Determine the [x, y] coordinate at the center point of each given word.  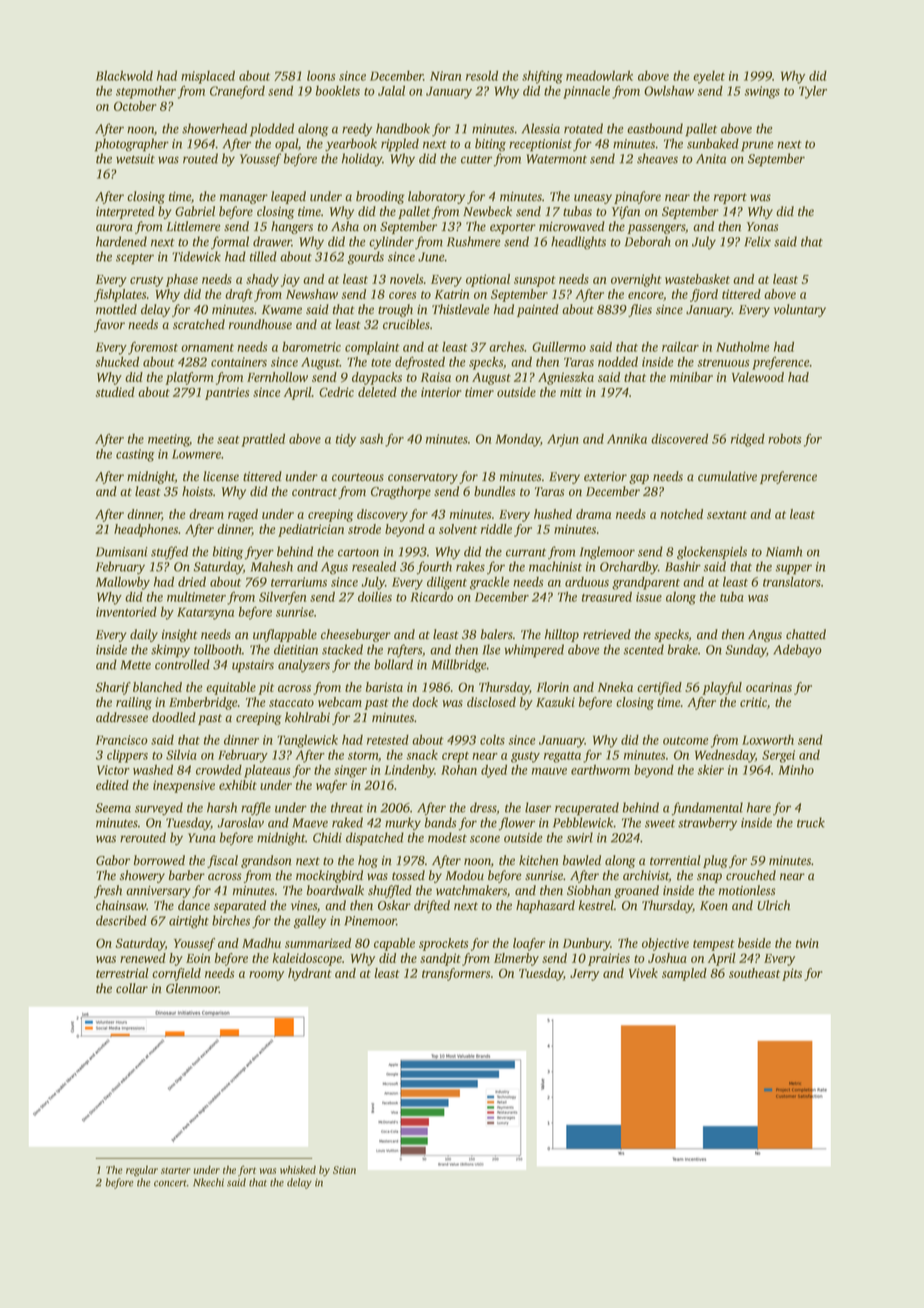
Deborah [648, 241]
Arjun [563, 440]
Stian [344, 1170]
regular [142, 1171]
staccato [291, 703]
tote [381, 363]
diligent [447, 583]
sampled [684, 974]
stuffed [169, 553]
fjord [704, 295]
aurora [114, 228]
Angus [765, 636]
